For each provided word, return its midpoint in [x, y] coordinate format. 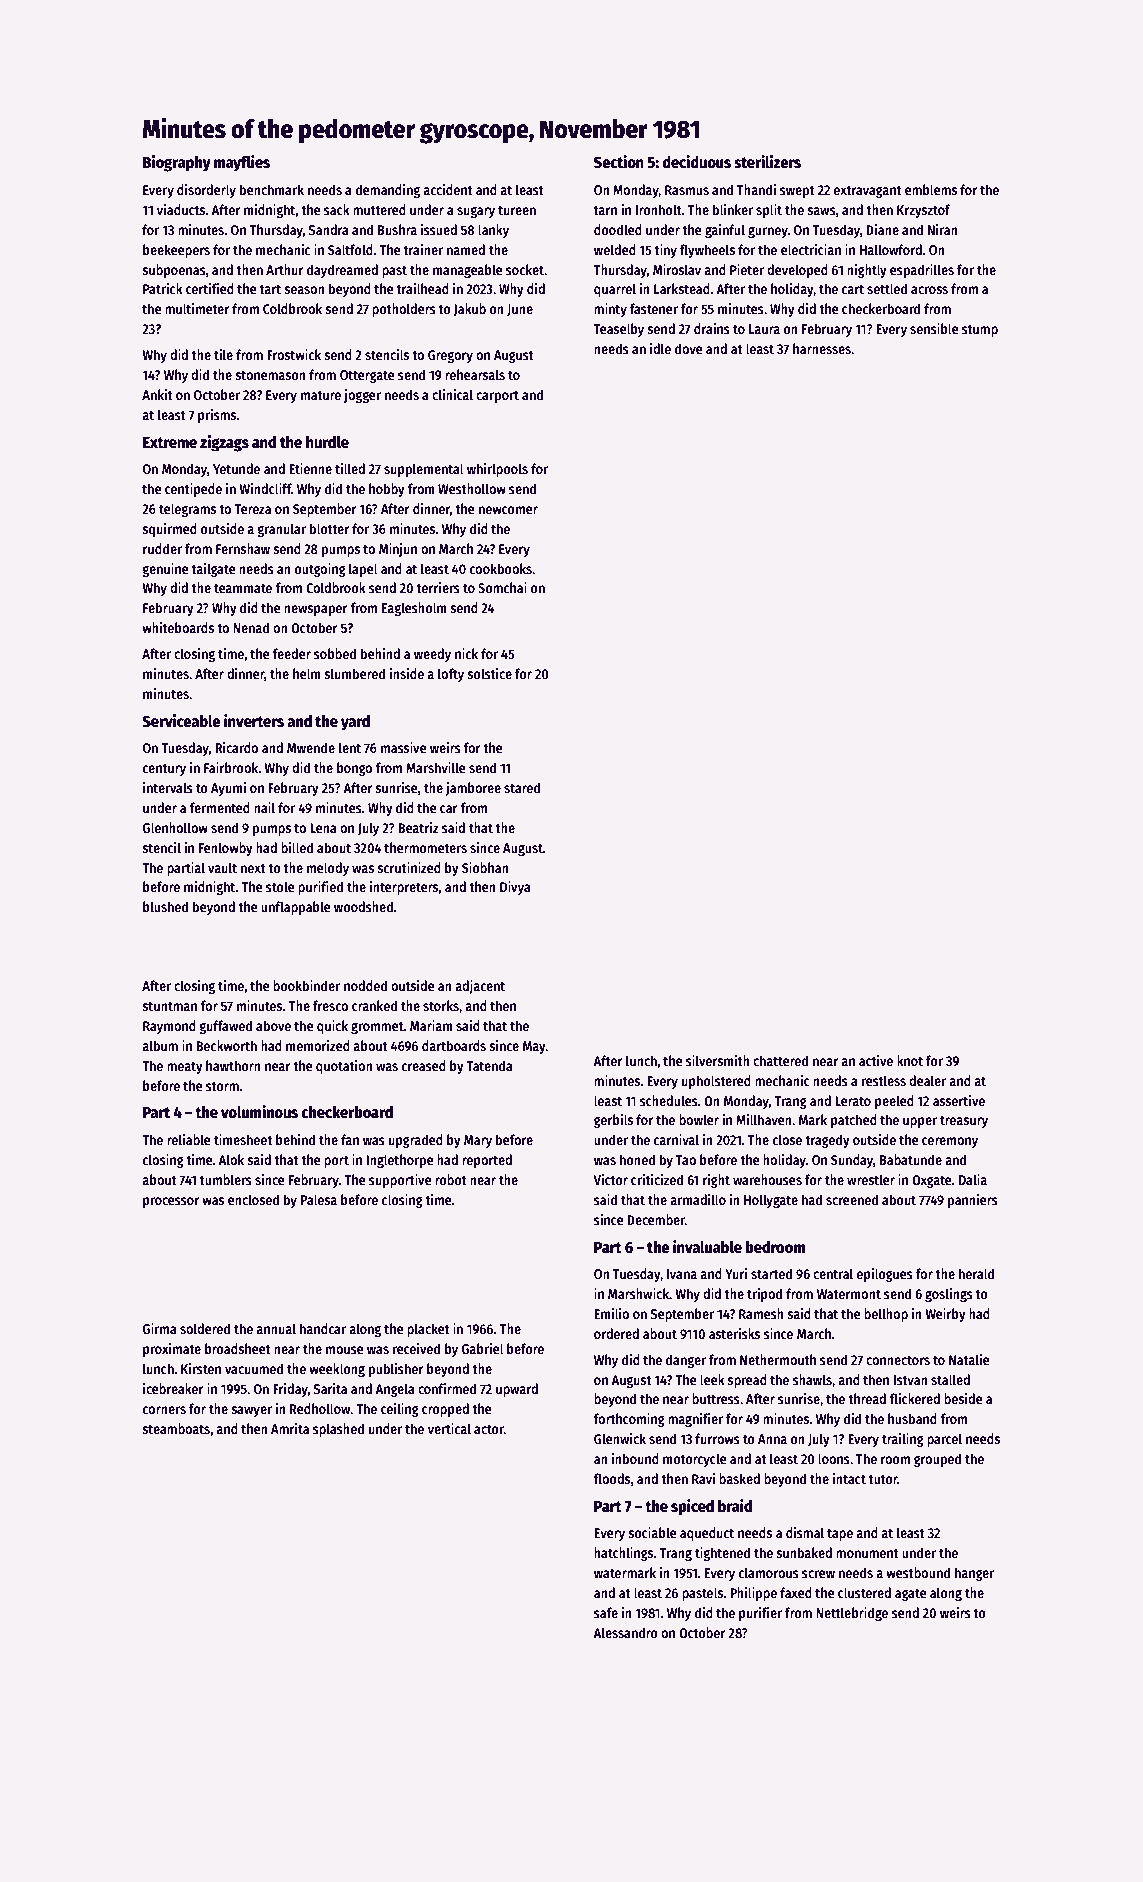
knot [910, 1060]
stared [522, 787]
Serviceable [181, 721]
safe [606, 1612]
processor [171, 1202]
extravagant [868, 192]
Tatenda [490, 1065]
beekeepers [176, 251]
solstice [490, 673]
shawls [812, 1379]
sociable [653, 1532]
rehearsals [475, 374]
